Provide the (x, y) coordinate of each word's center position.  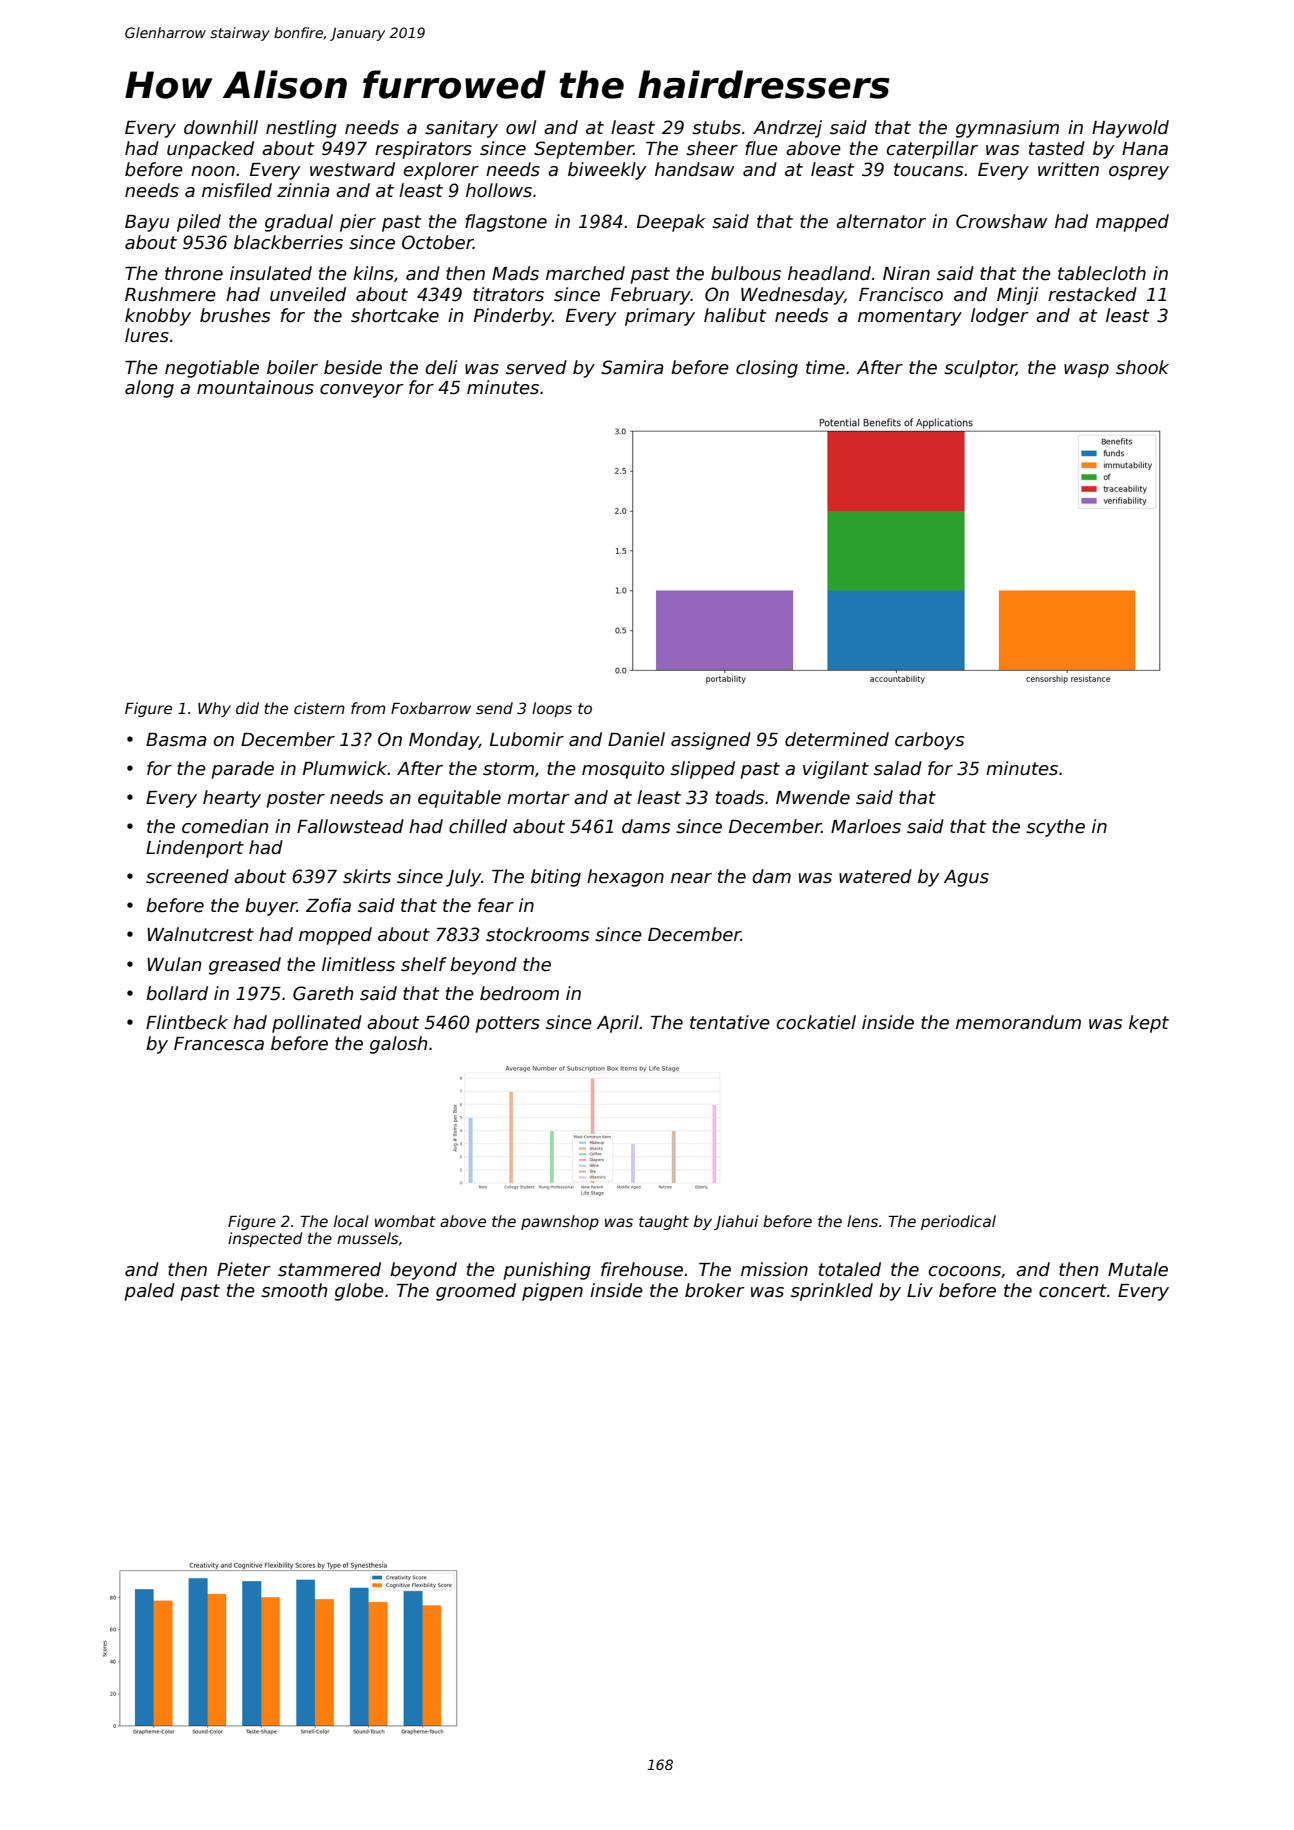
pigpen (552, 1292)
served (536, 367)
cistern (319, 708)
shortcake (395, 315)
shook (1142, 367)
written (1068, 169)
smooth (294, 1290)
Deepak (671, 223)
